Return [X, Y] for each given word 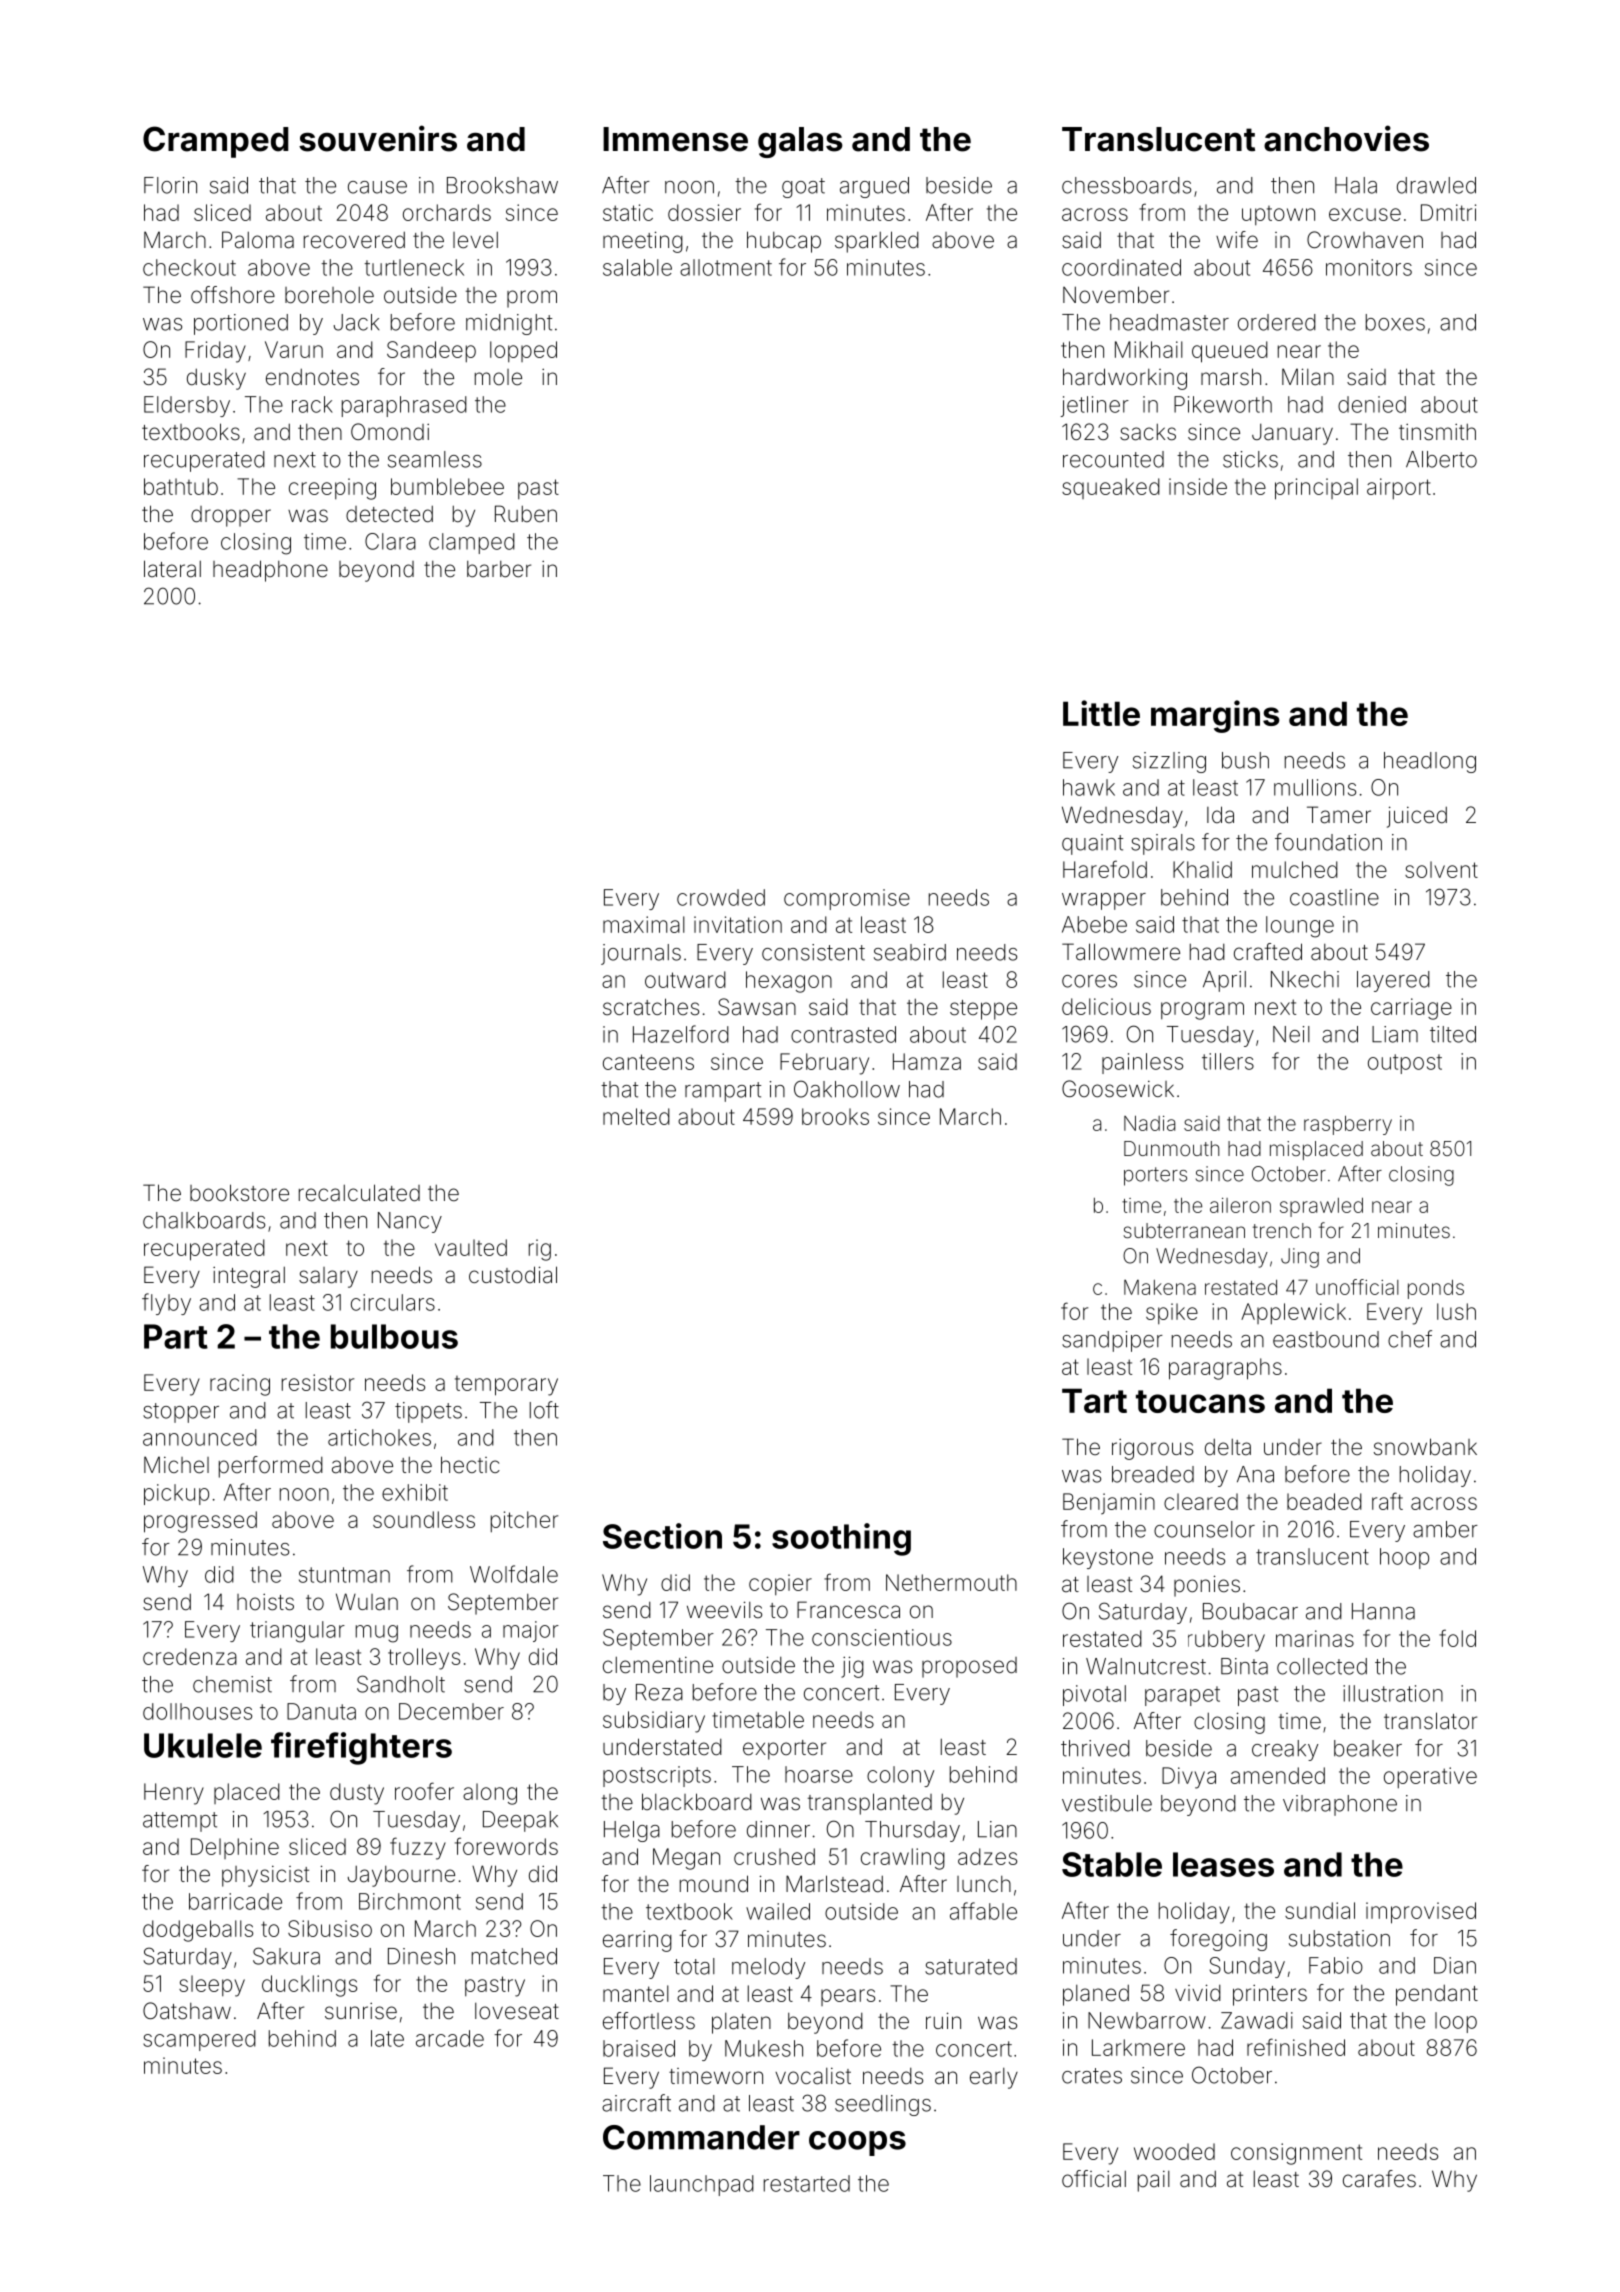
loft [544, 1410]
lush [1456, 1311]
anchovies [1346, 138]
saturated [971, 1966]
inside [1198, 486]
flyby [166, 1304]
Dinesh [421, 1956]
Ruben [526, 513]
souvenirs [378, 138]
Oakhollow [847, 1089]
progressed [200, 1522]
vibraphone [1340, 1805]
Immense [675, 139]
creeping [332, 489]
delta [1228, 1447]
